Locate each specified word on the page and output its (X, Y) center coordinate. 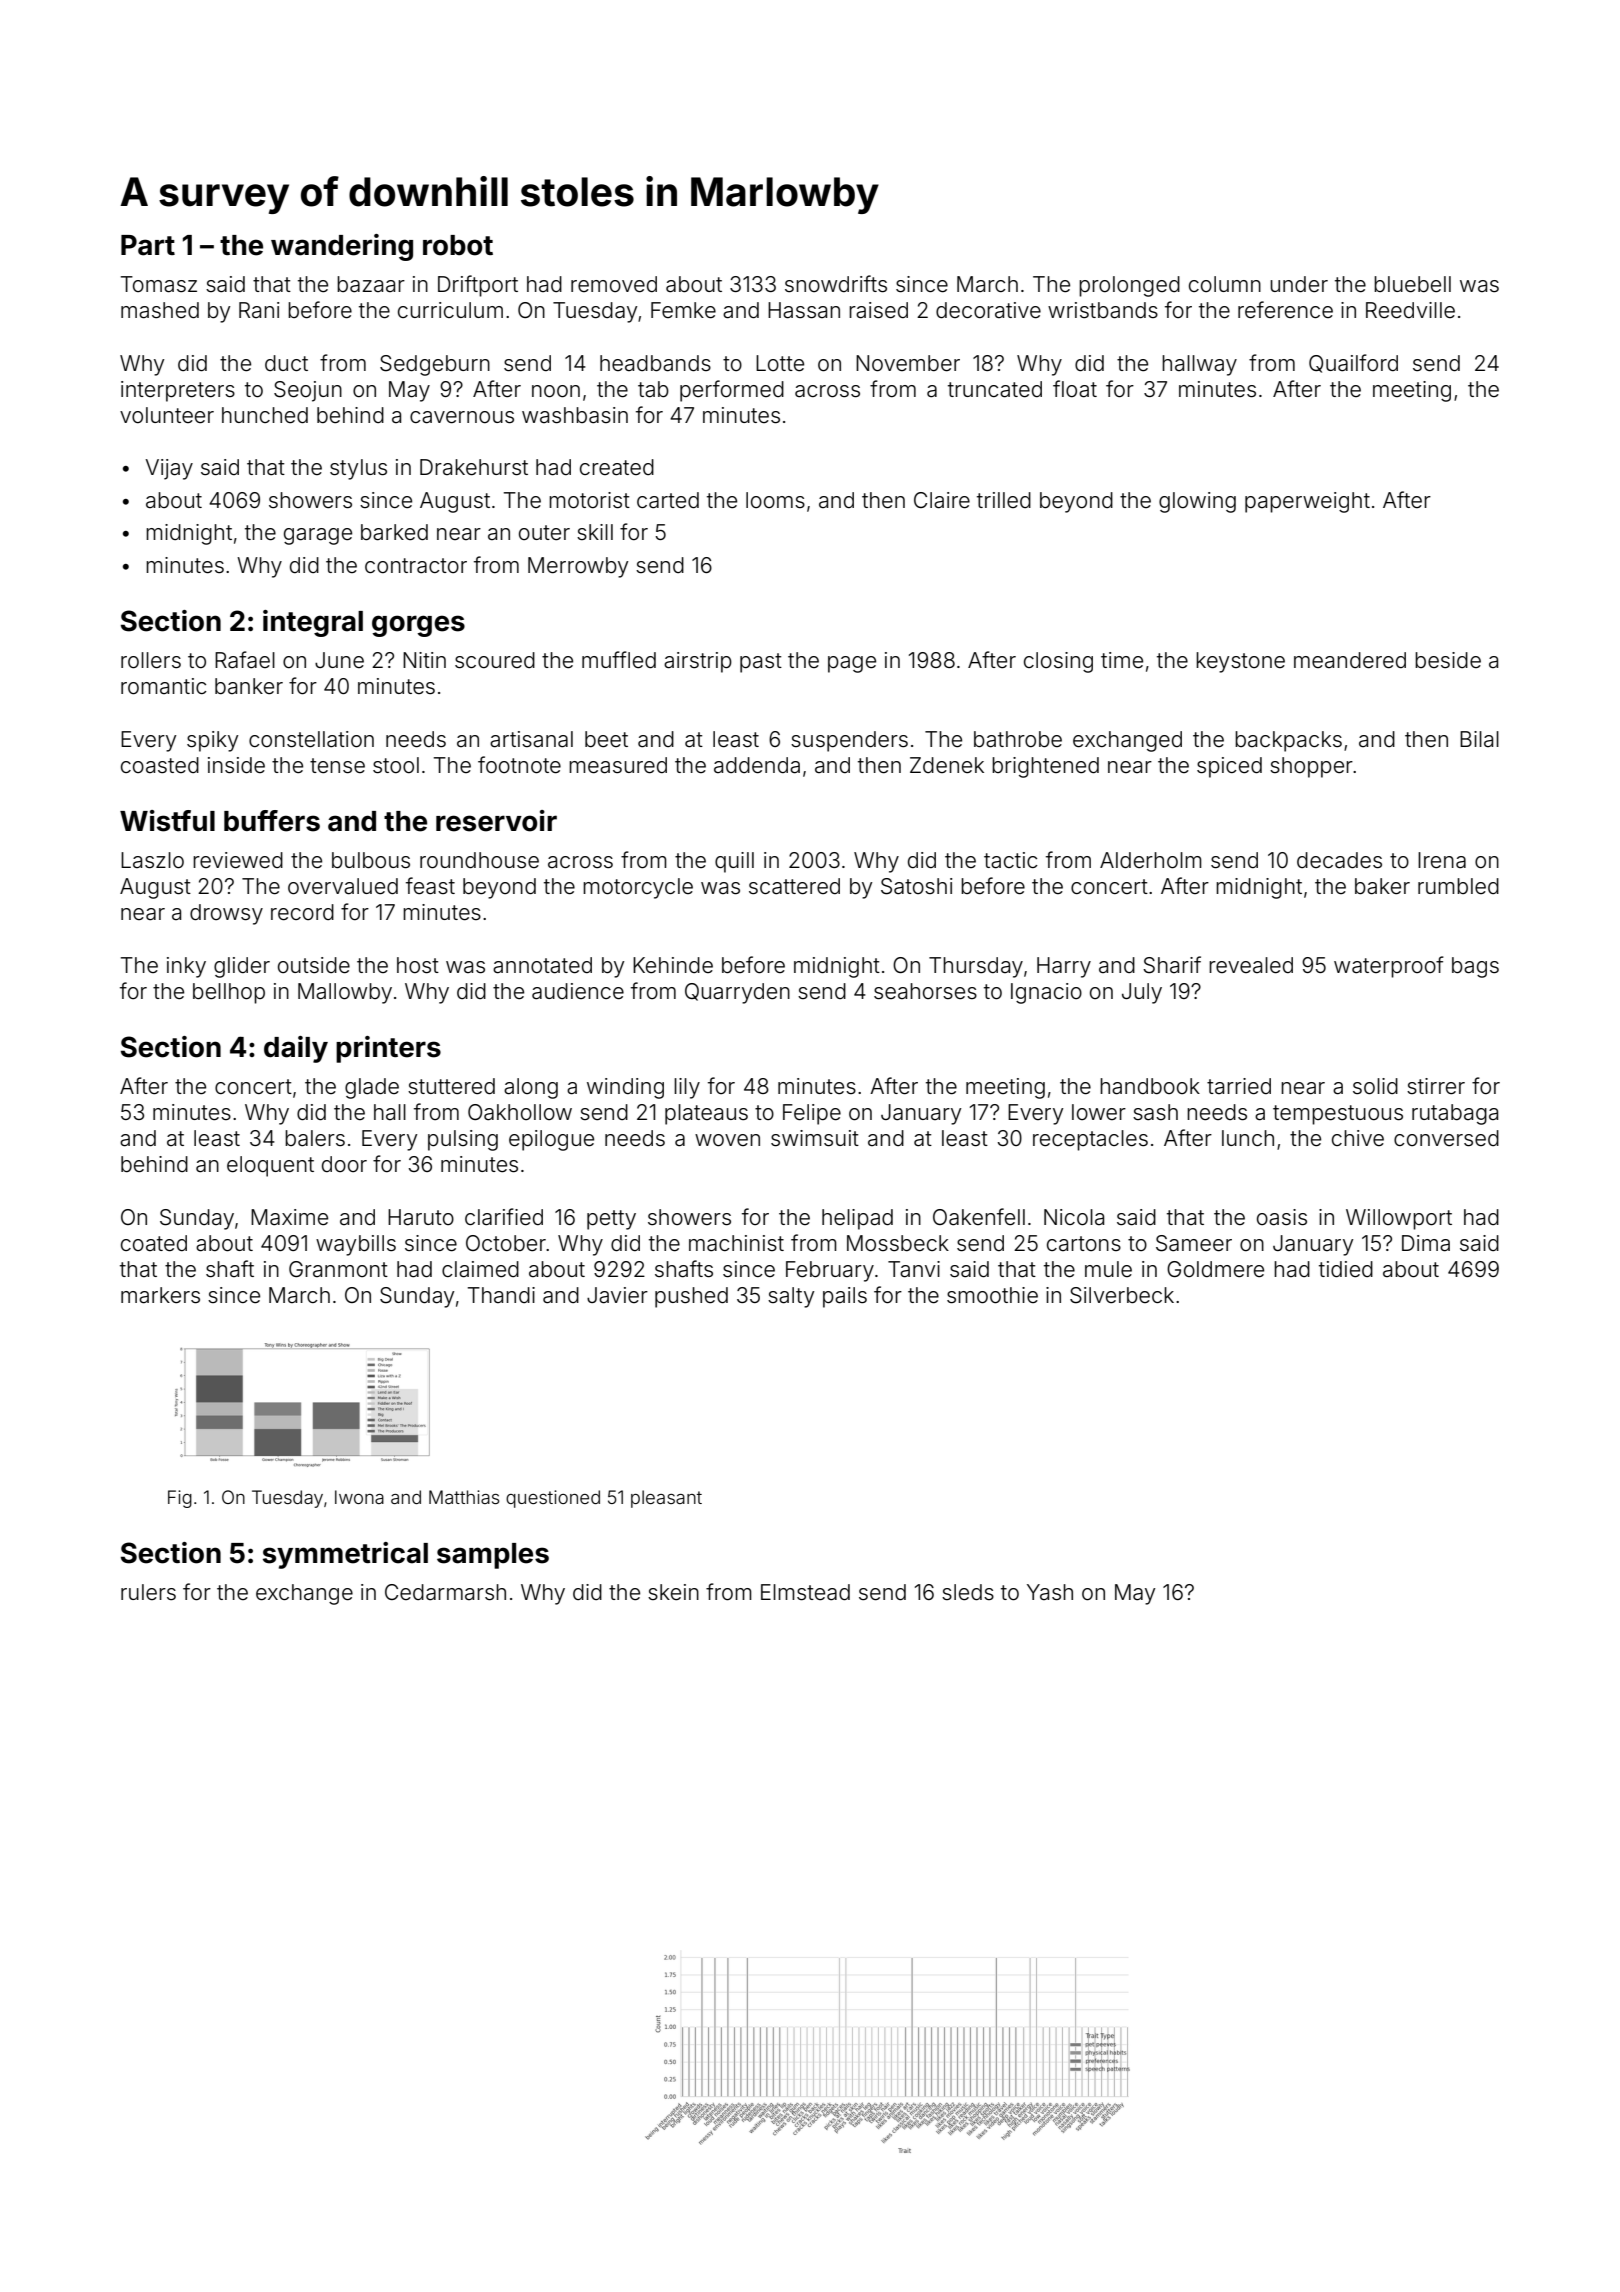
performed (732, 391)
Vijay (169, 469)
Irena (1442, 860)
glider (242, 967)
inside (236, 765)
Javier (617, 1295)
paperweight (1307, 502)
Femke (683, 310)
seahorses (925, 991)
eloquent (270, 1166)
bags (1475, 967)
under (1299, 284)
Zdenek (947, 765)
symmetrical (345, 1555)
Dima (1426, 1243)
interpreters (178, 391)
